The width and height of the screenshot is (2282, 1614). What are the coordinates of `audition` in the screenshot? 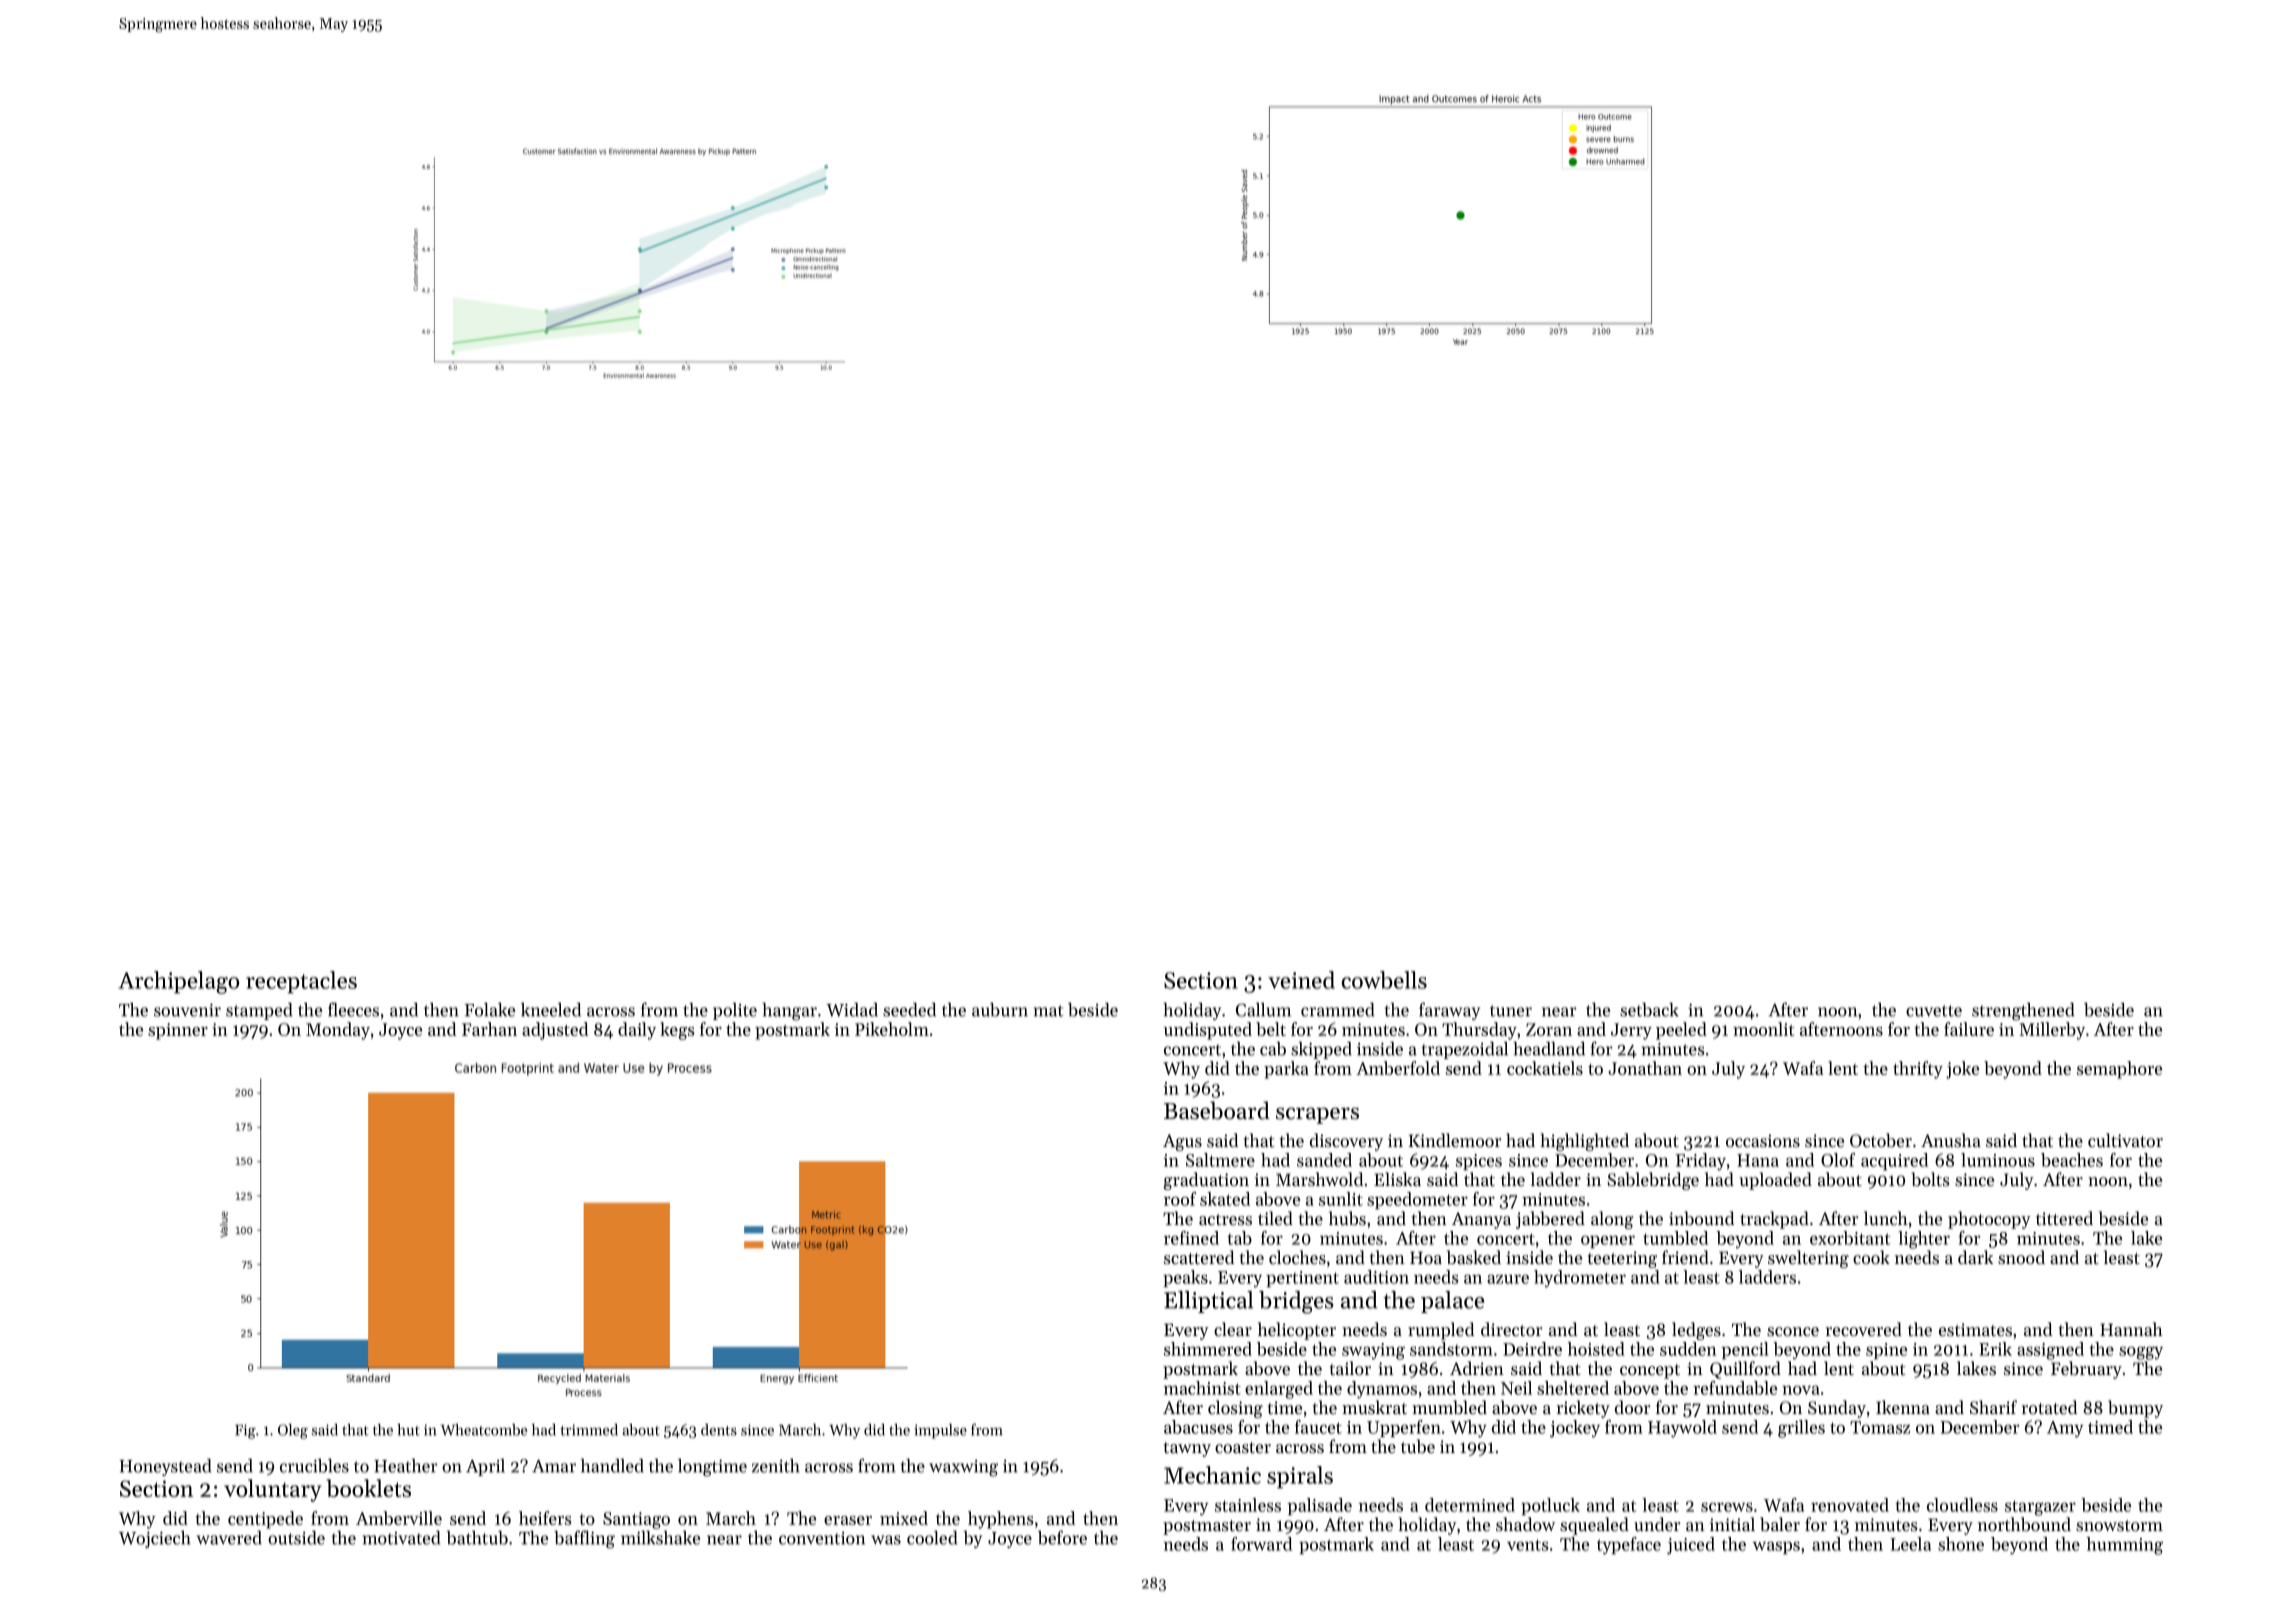 It's located at (1376, 1277).
